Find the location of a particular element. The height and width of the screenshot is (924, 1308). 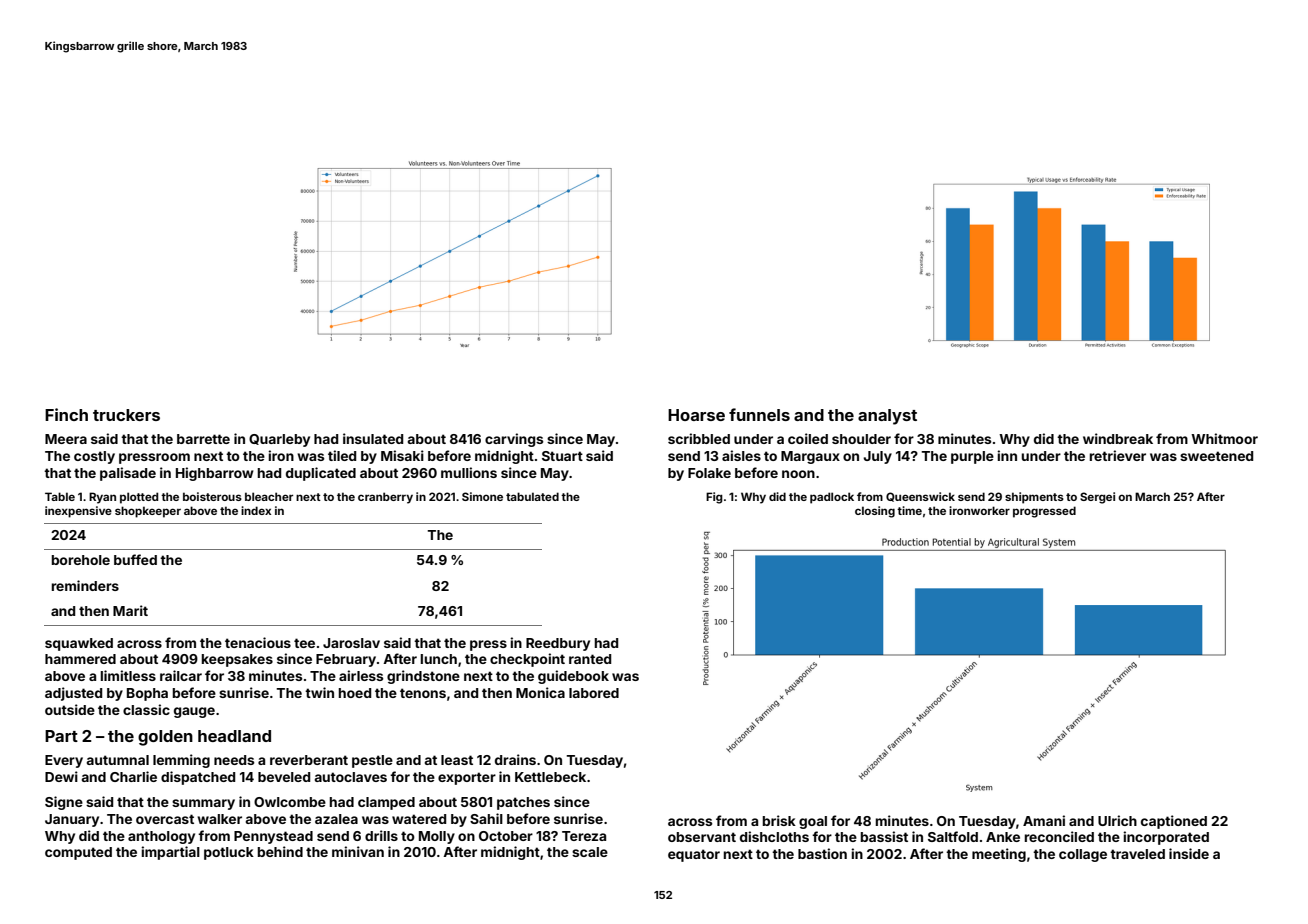

inexpensive is located at coordinates (78, 512).
